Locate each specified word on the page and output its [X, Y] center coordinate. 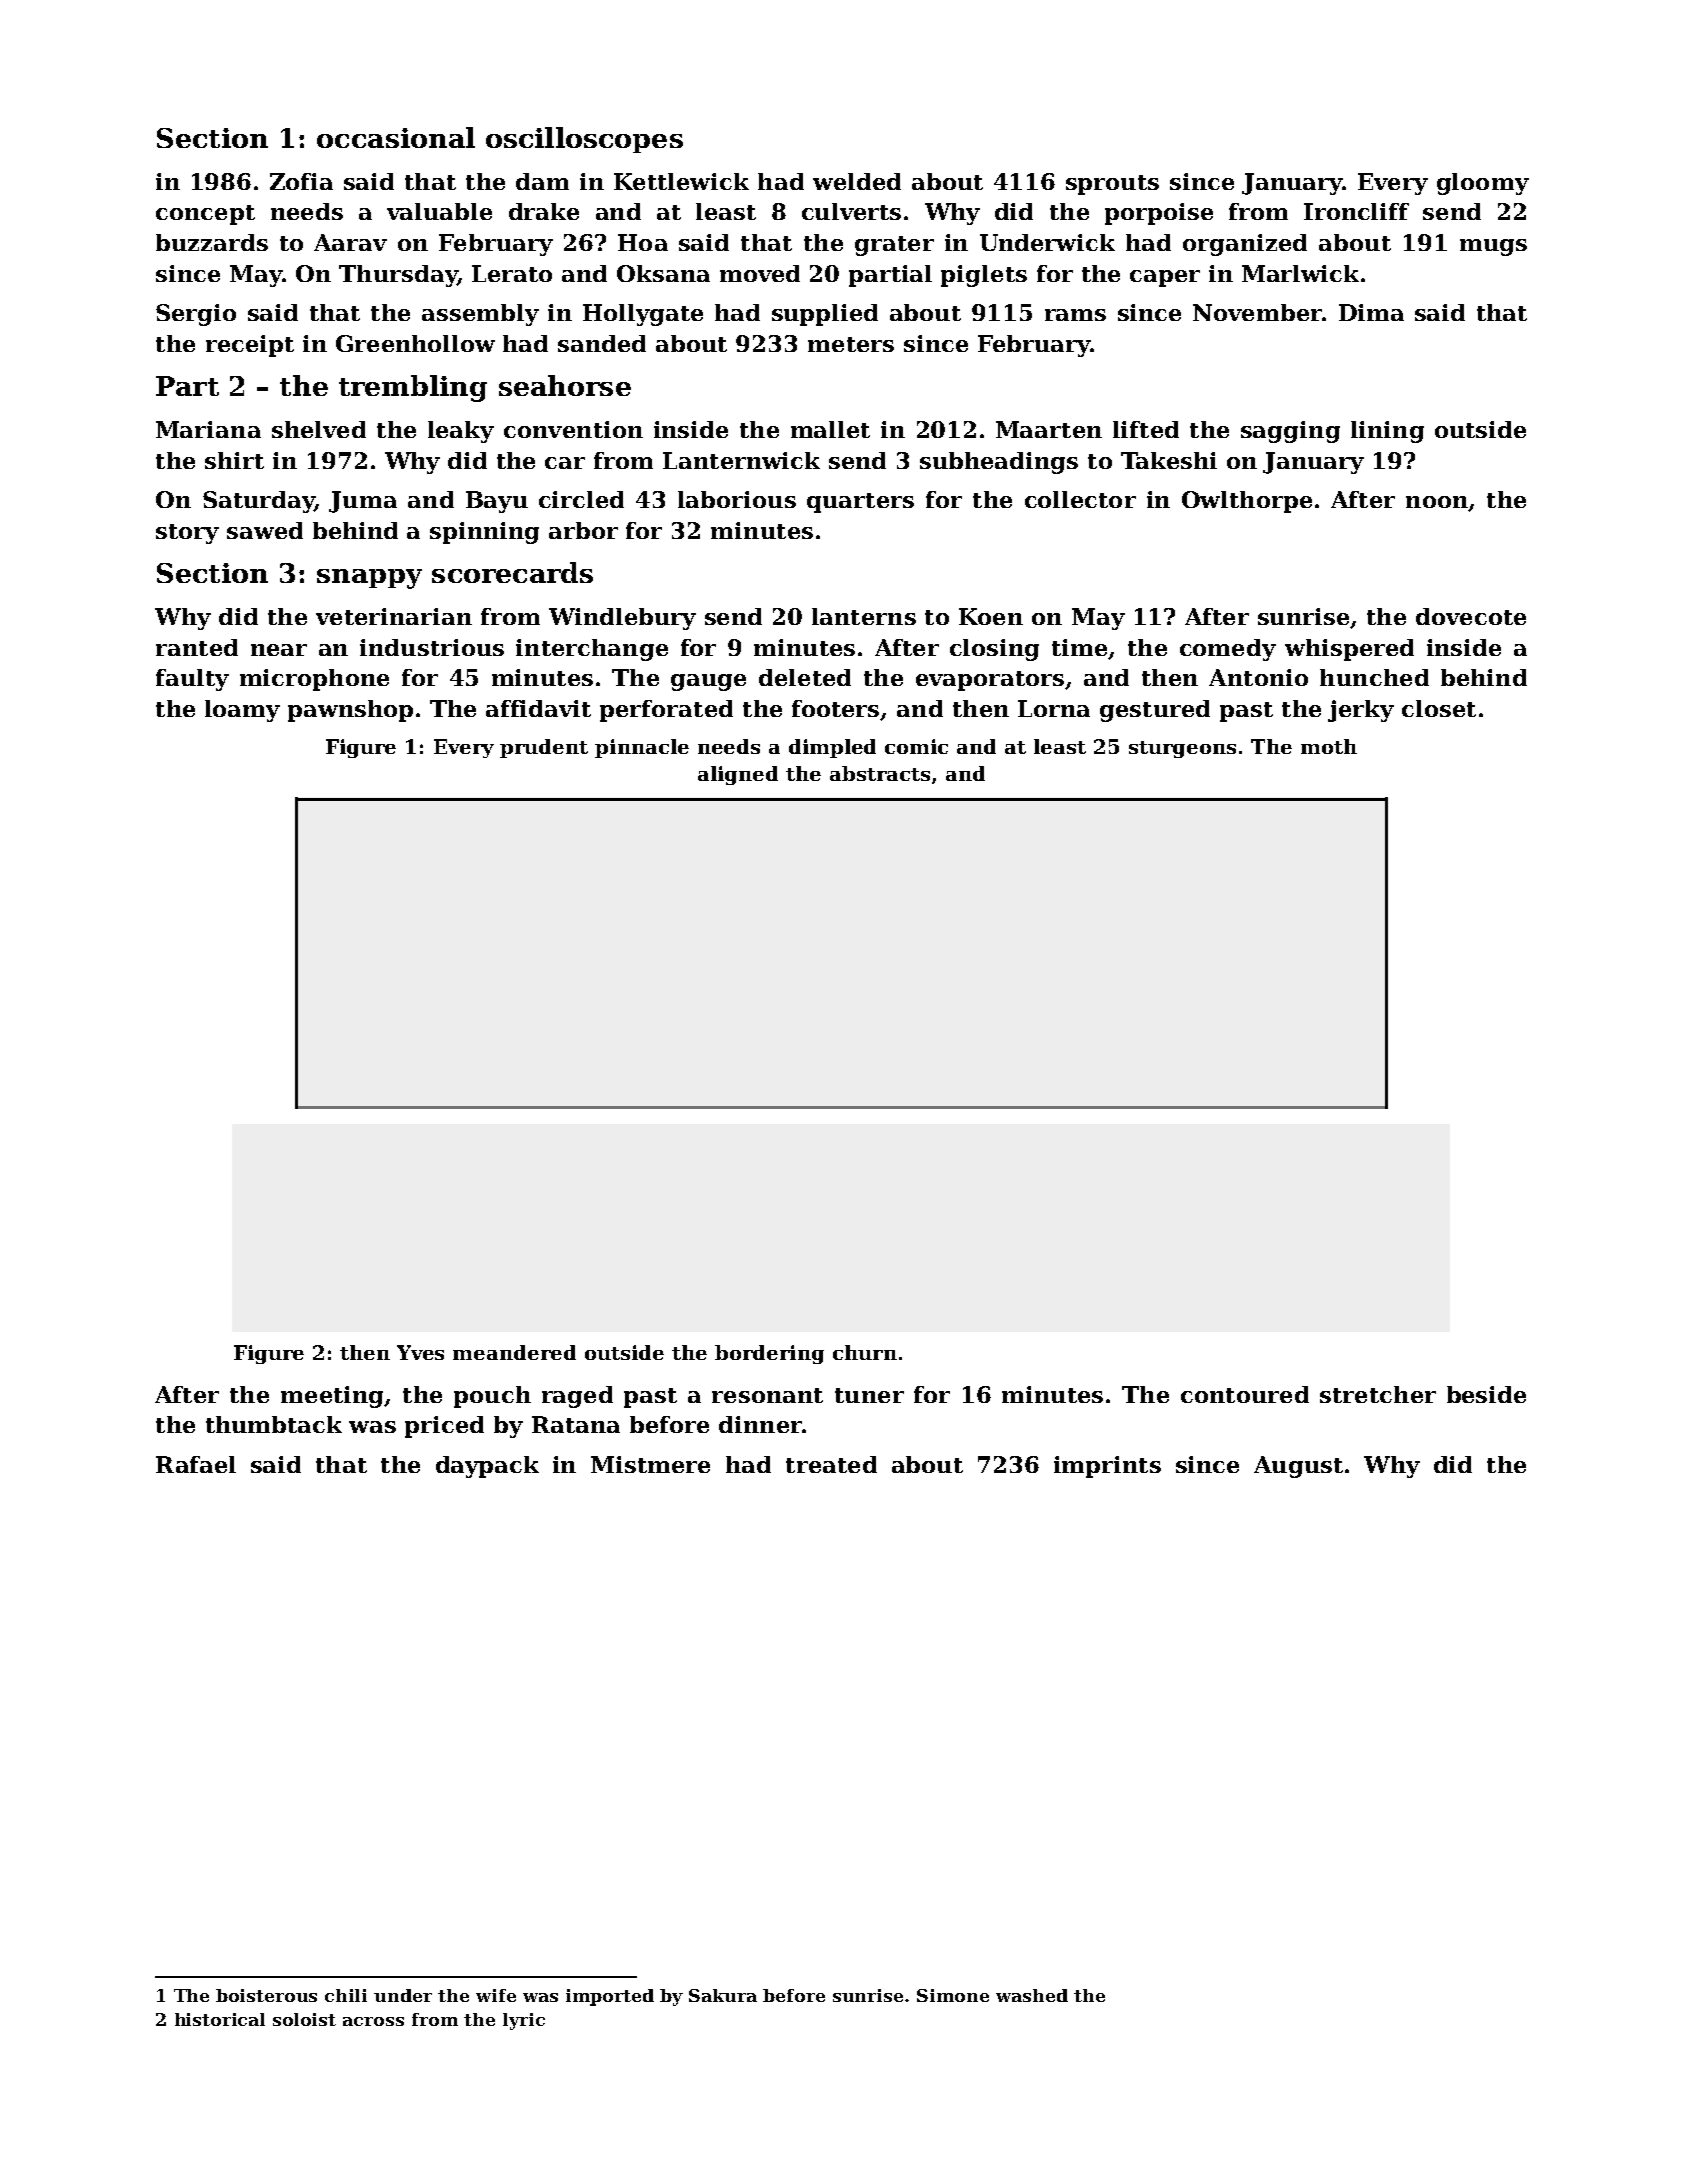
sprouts [1112, 185]
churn [865, 1352]
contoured [1245, 1394]
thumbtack [274, 1424]
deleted [805, 677]
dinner [760, 1424]
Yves [420, 1352]
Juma [363, 502]
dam [542, 181]
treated [831, 1464]
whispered [1349, 650]
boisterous [266, 1995]
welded [857, 181]
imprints [1107, 1467]
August [1298, 1467]
